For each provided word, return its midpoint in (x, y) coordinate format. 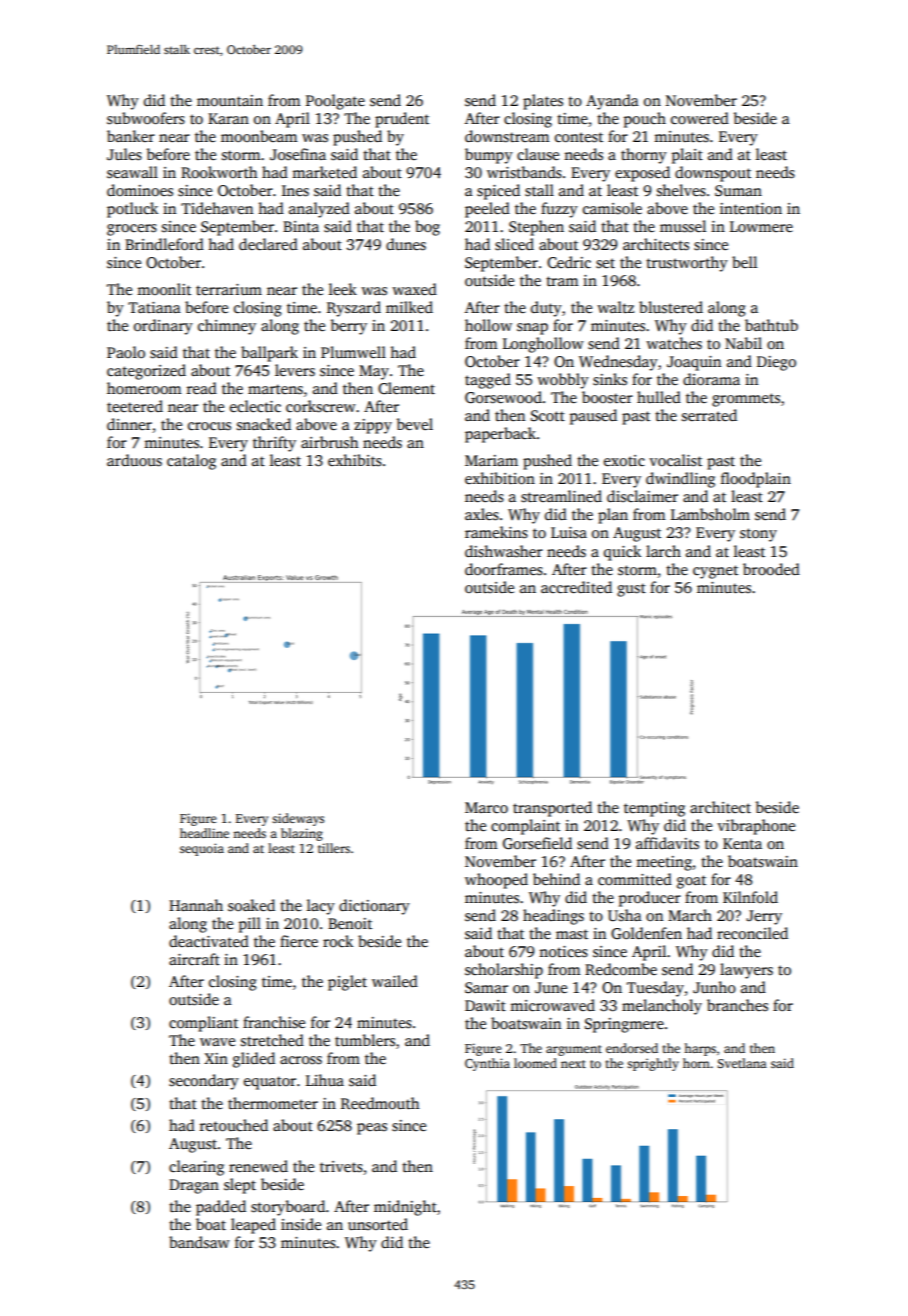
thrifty (274, 444)
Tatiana (154, 307)
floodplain (756, 480)
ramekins (496, 532)
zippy (373, 426)
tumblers (365, 1040)
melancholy (662, 1007)
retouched (234, 1125)
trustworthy (687, 264)
